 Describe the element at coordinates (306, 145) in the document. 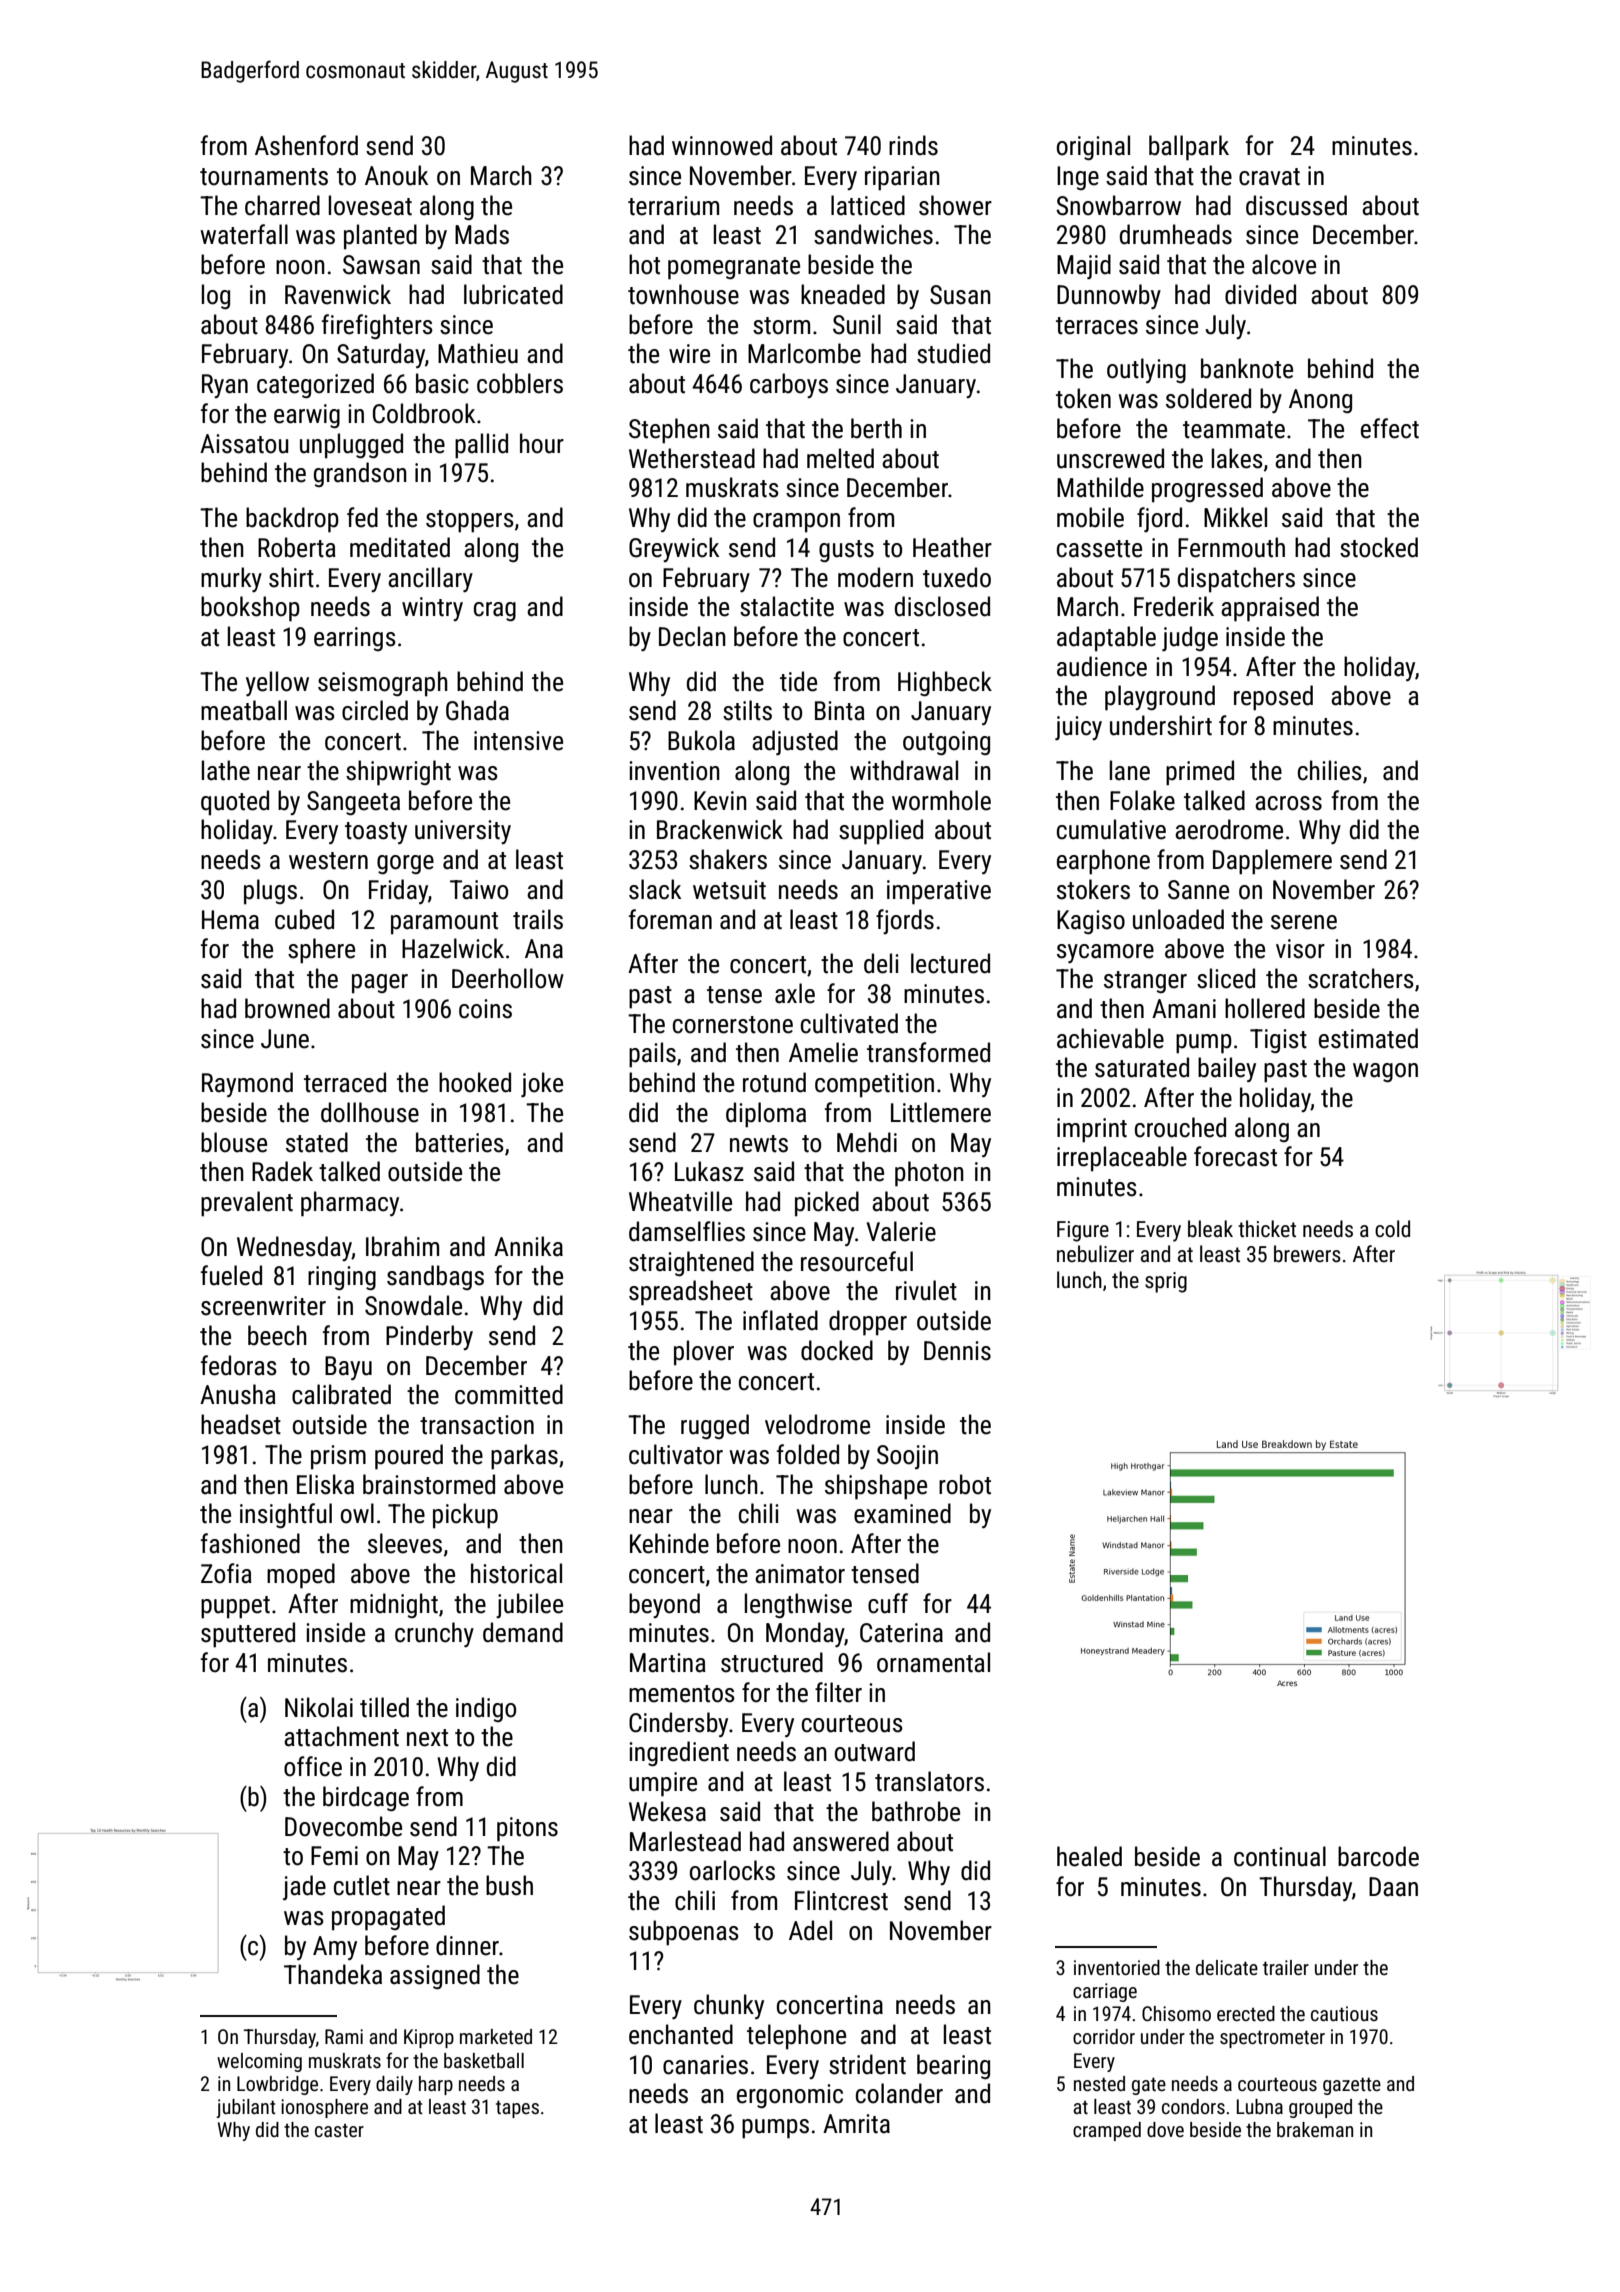

I see `Ashenford` at that location.
